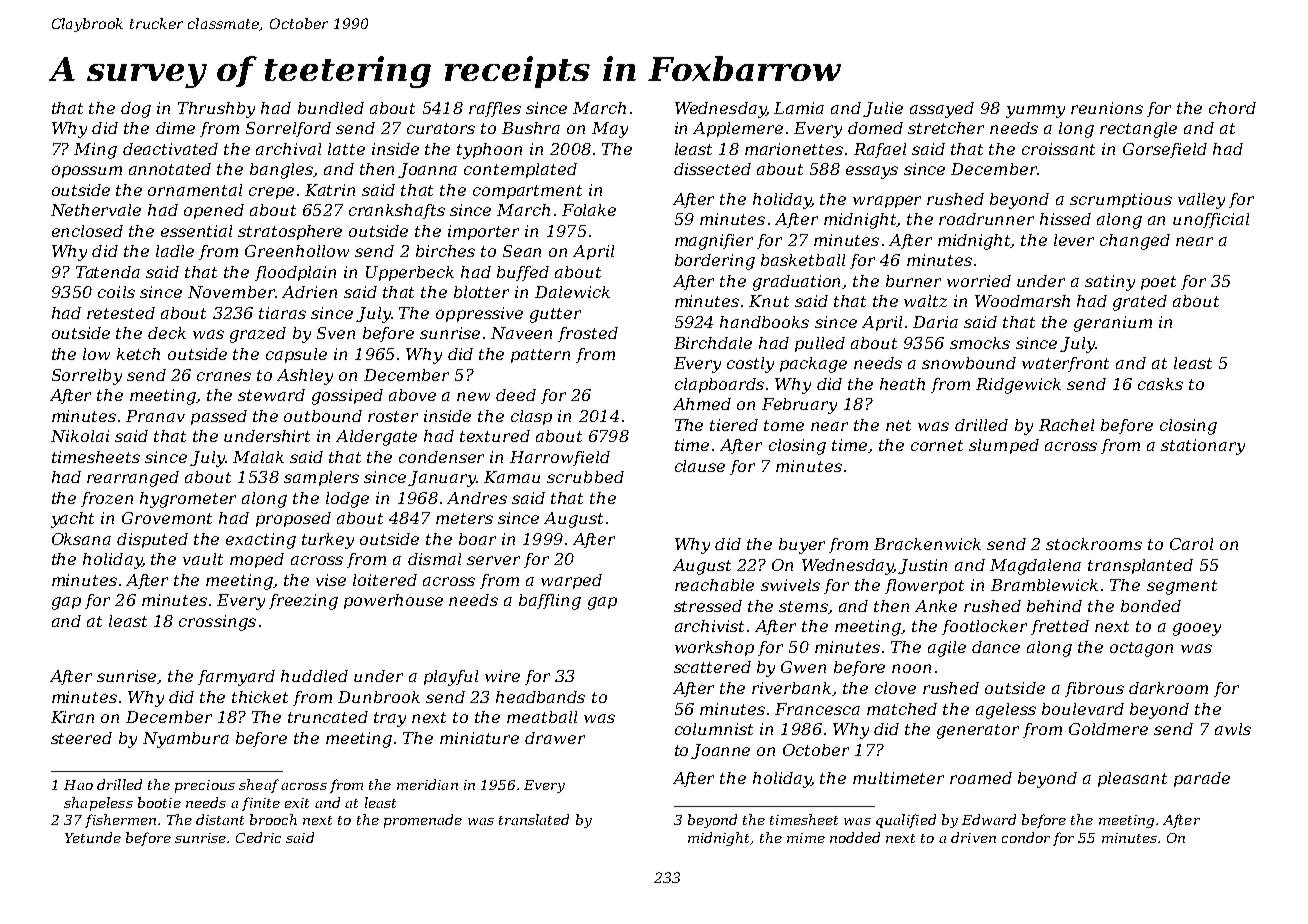  Describe the element at coordinates (1026, 837) in the screenshot. I see `condor` at that location.
